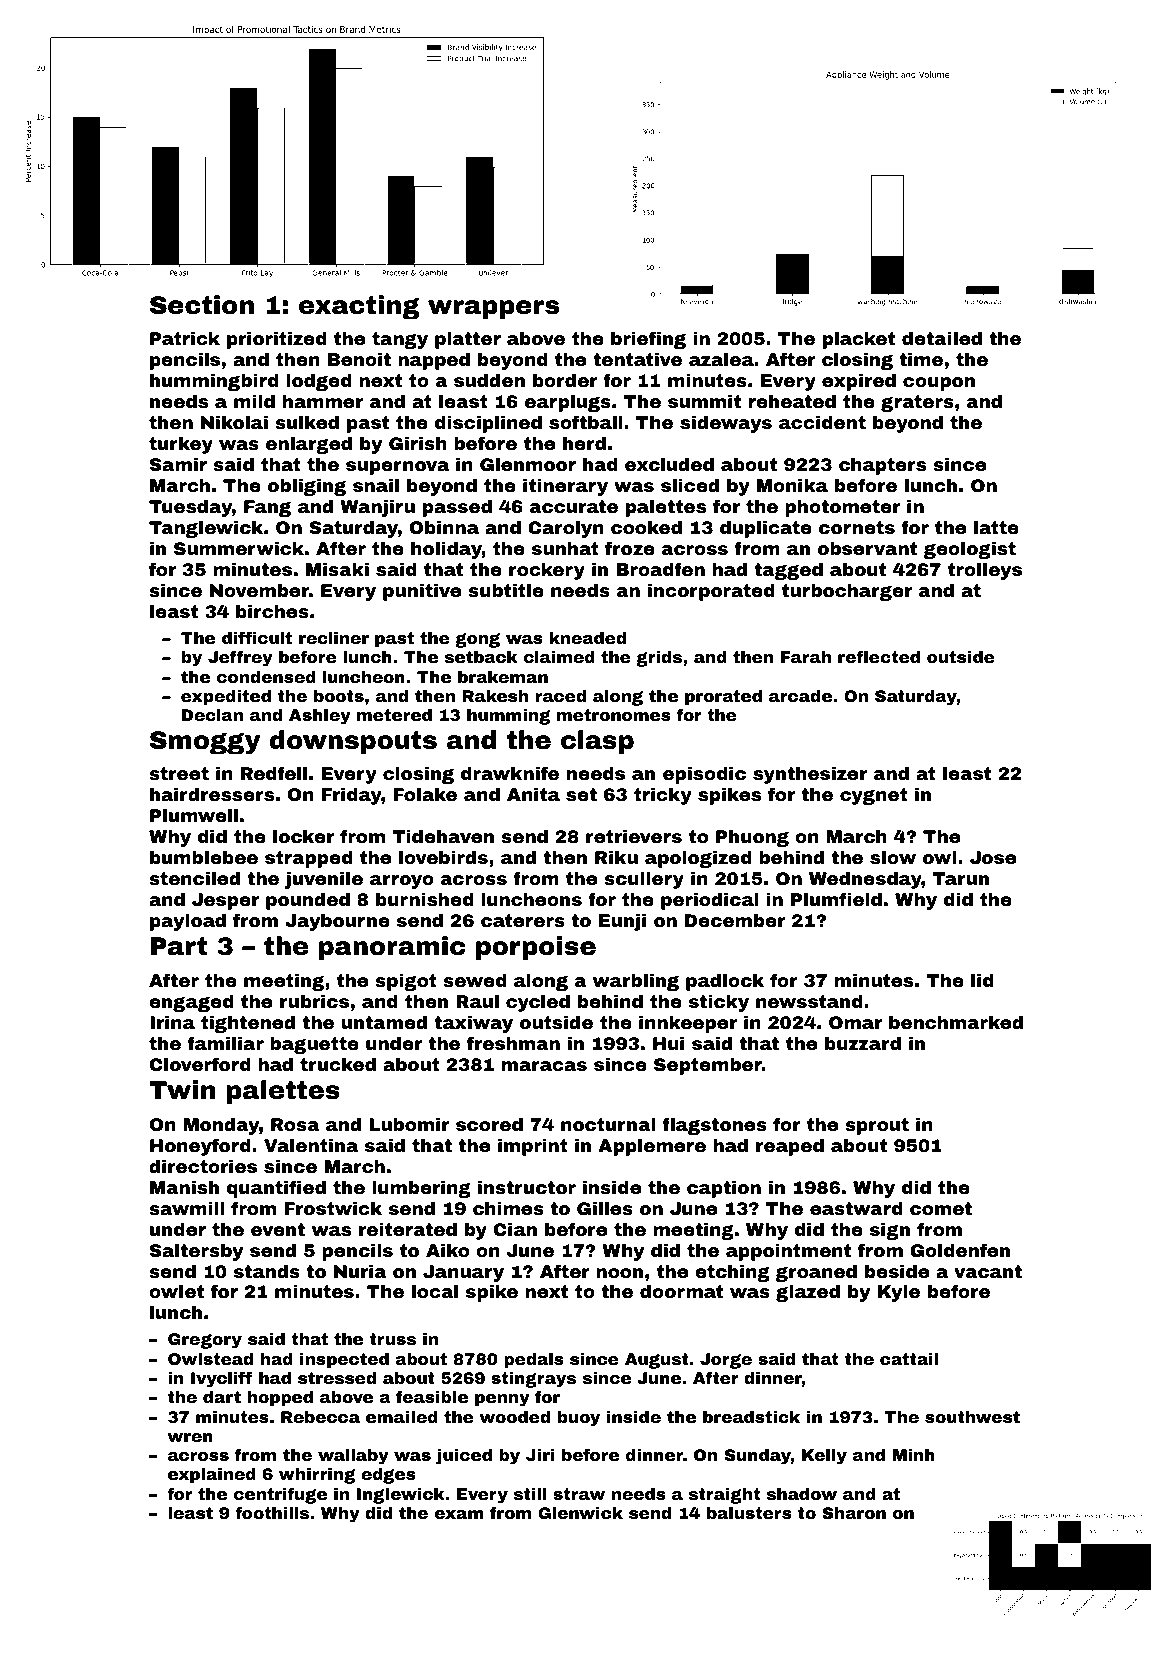 This image has height=1661, width=1175. Describe the element at coordinates (182, 1089) in the image. I see `Twin` at that location.
